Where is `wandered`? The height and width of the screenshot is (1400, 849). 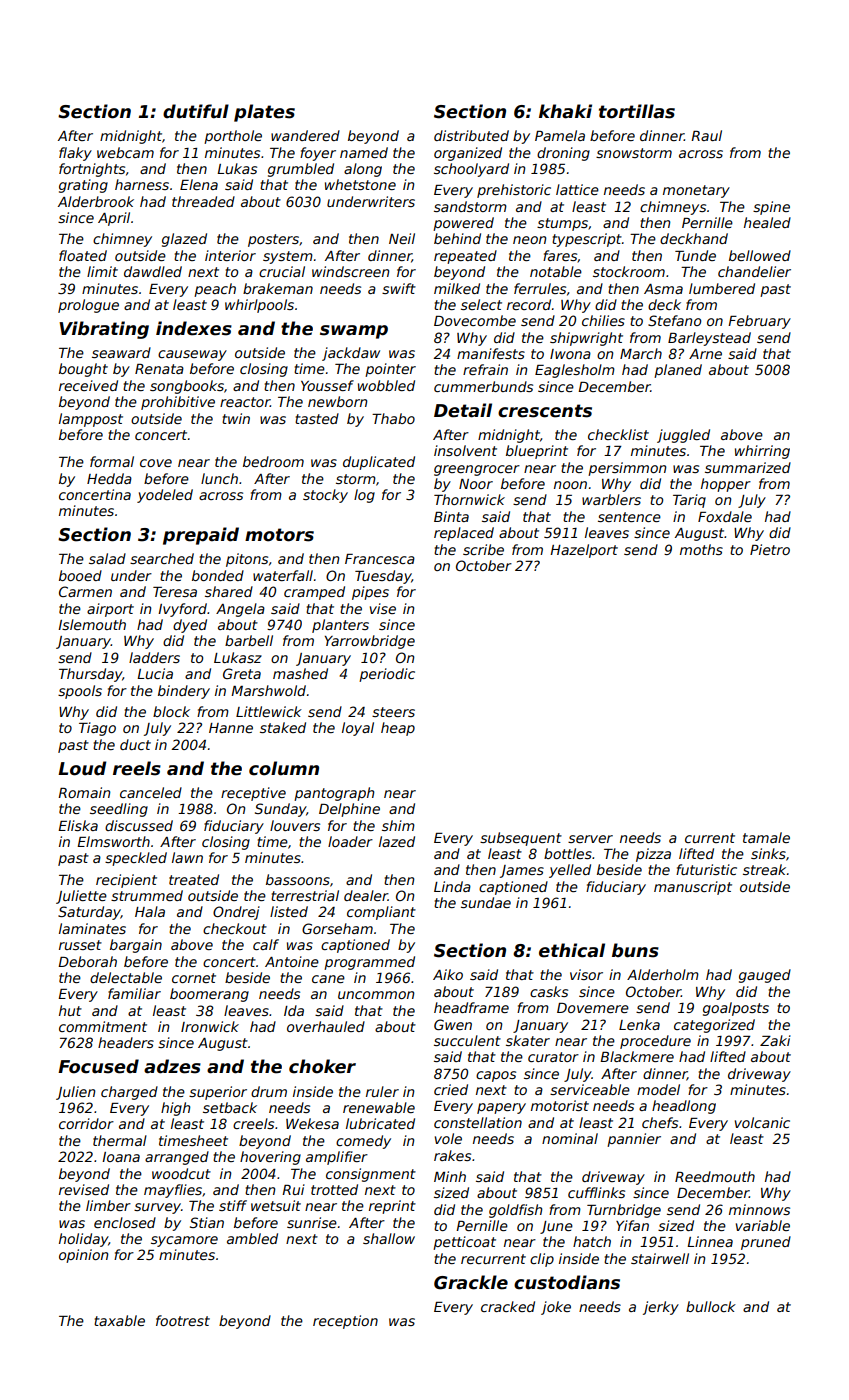 wandered is located at coordinates (305, 135).
